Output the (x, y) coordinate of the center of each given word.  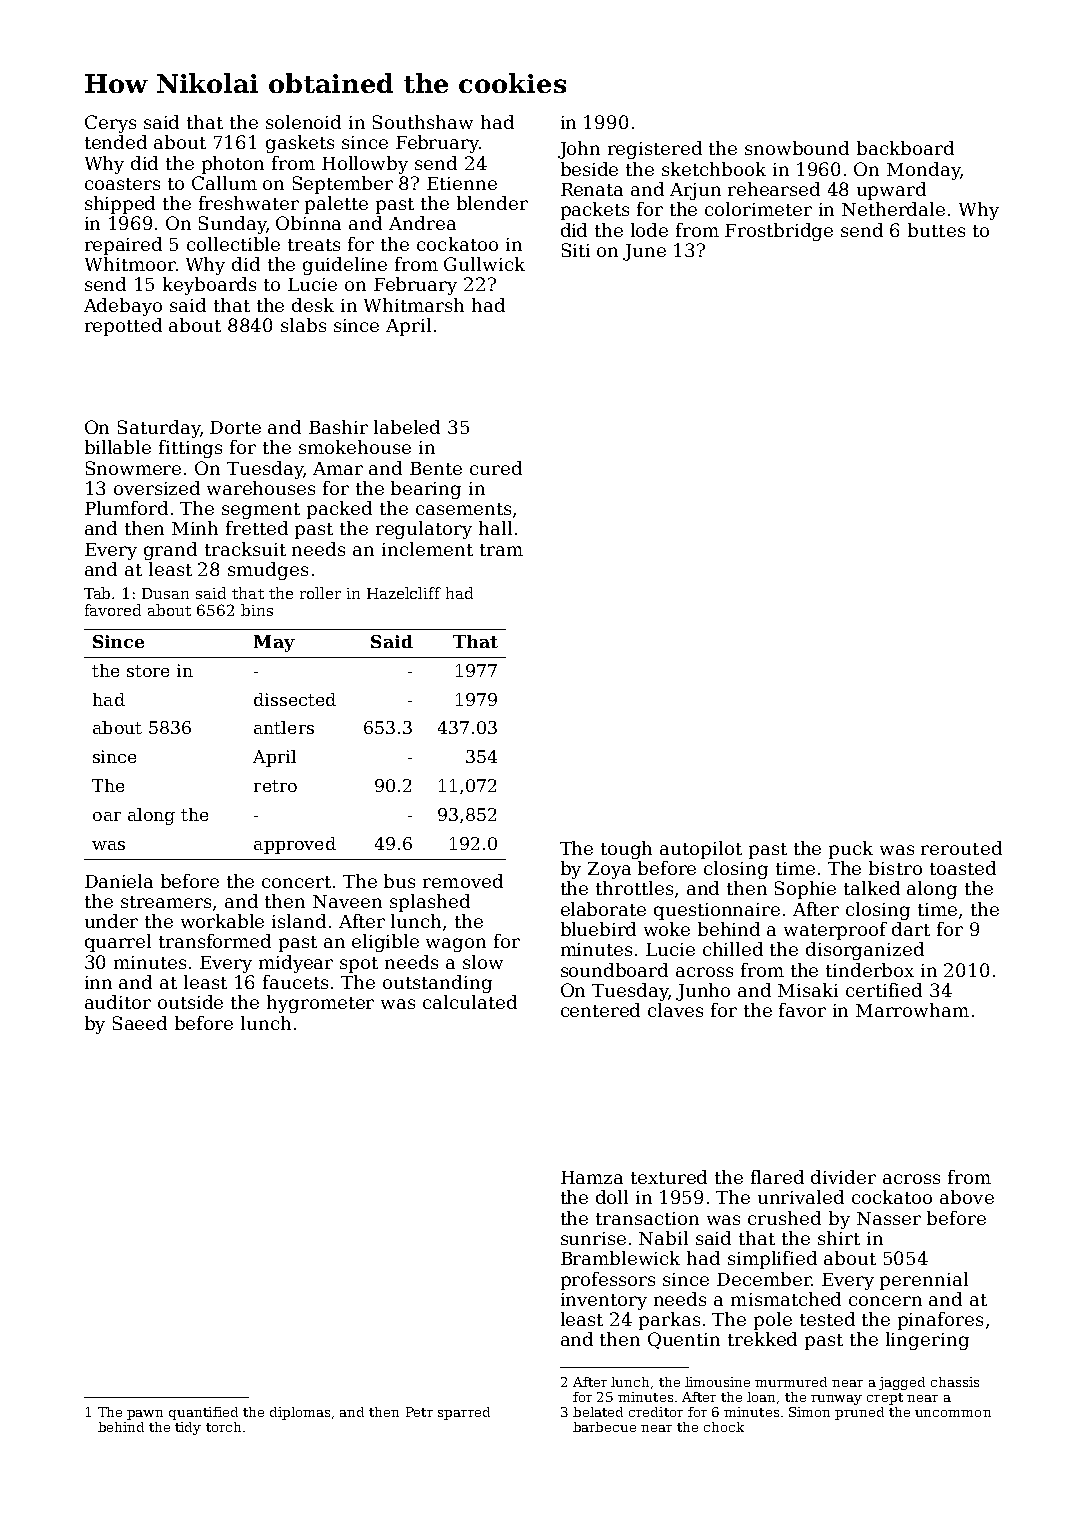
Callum (224, 183)
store (148, 671)
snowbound (797, 148)
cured (496, 468)
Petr (419, 1412)
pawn (145, 1415)
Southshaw (423, 122)
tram (501, 550)
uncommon (953, 1413)
